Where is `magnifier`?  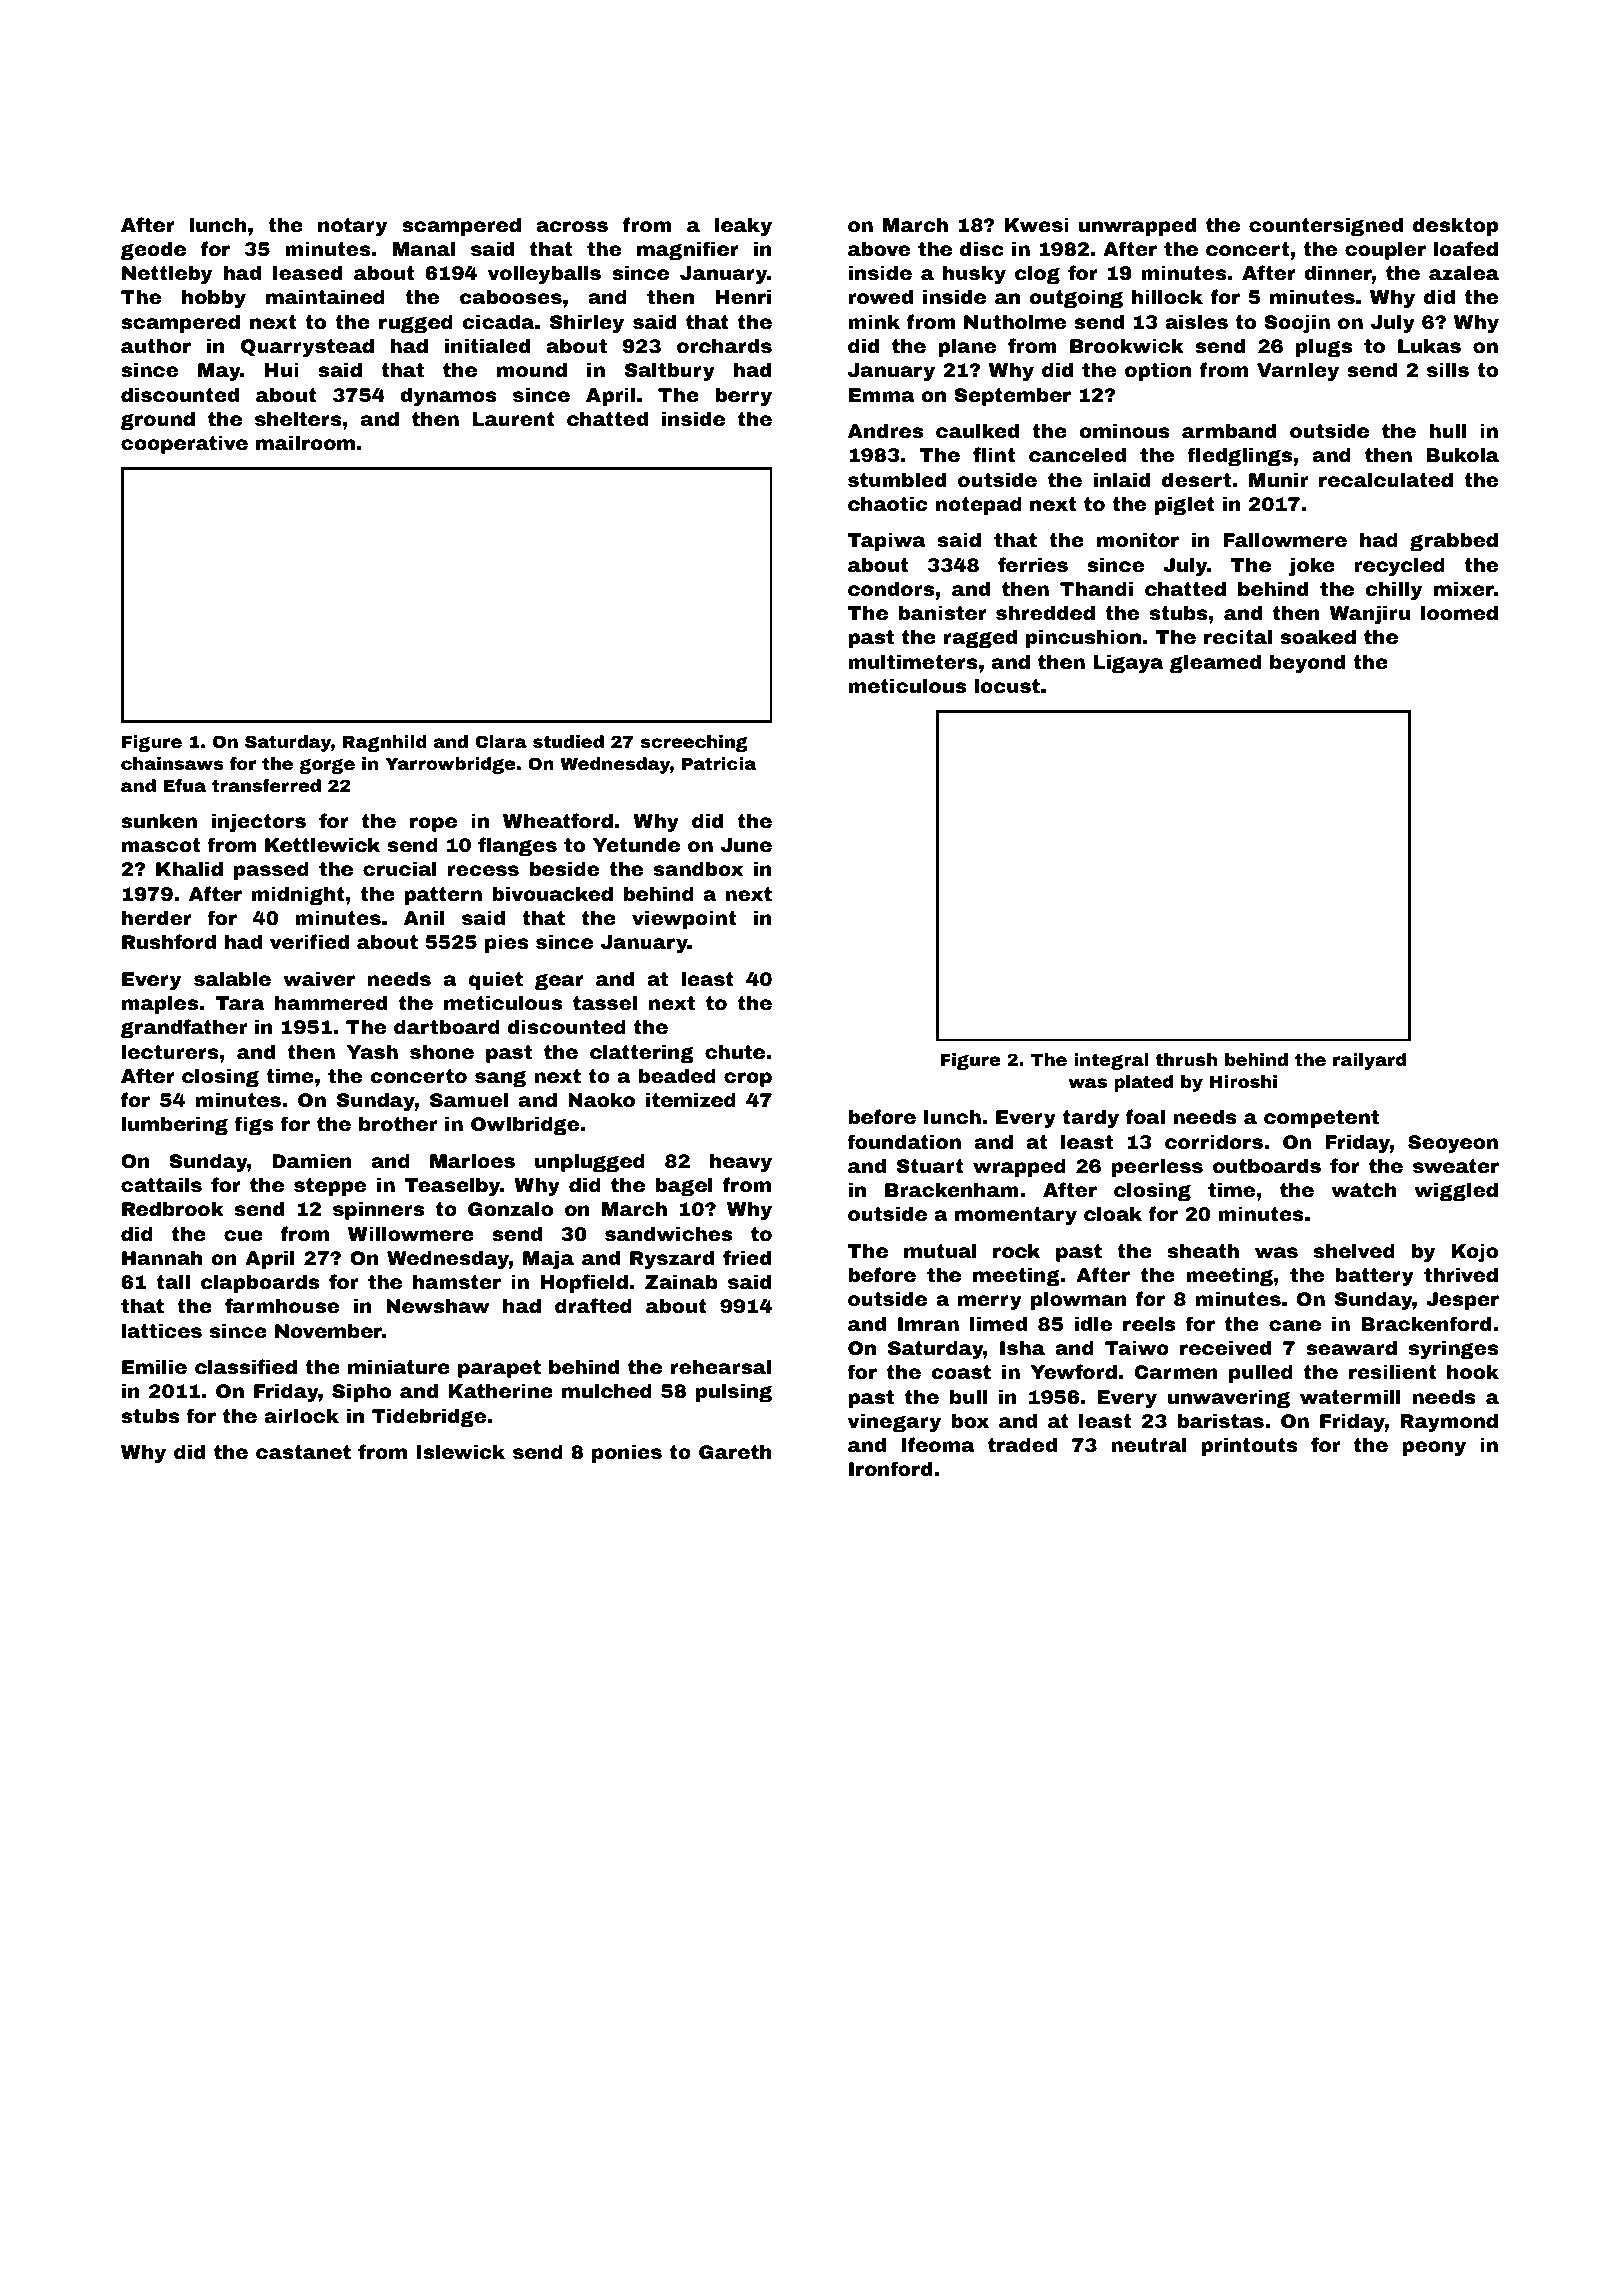 magnifier is located at coordinates (688, 250).
